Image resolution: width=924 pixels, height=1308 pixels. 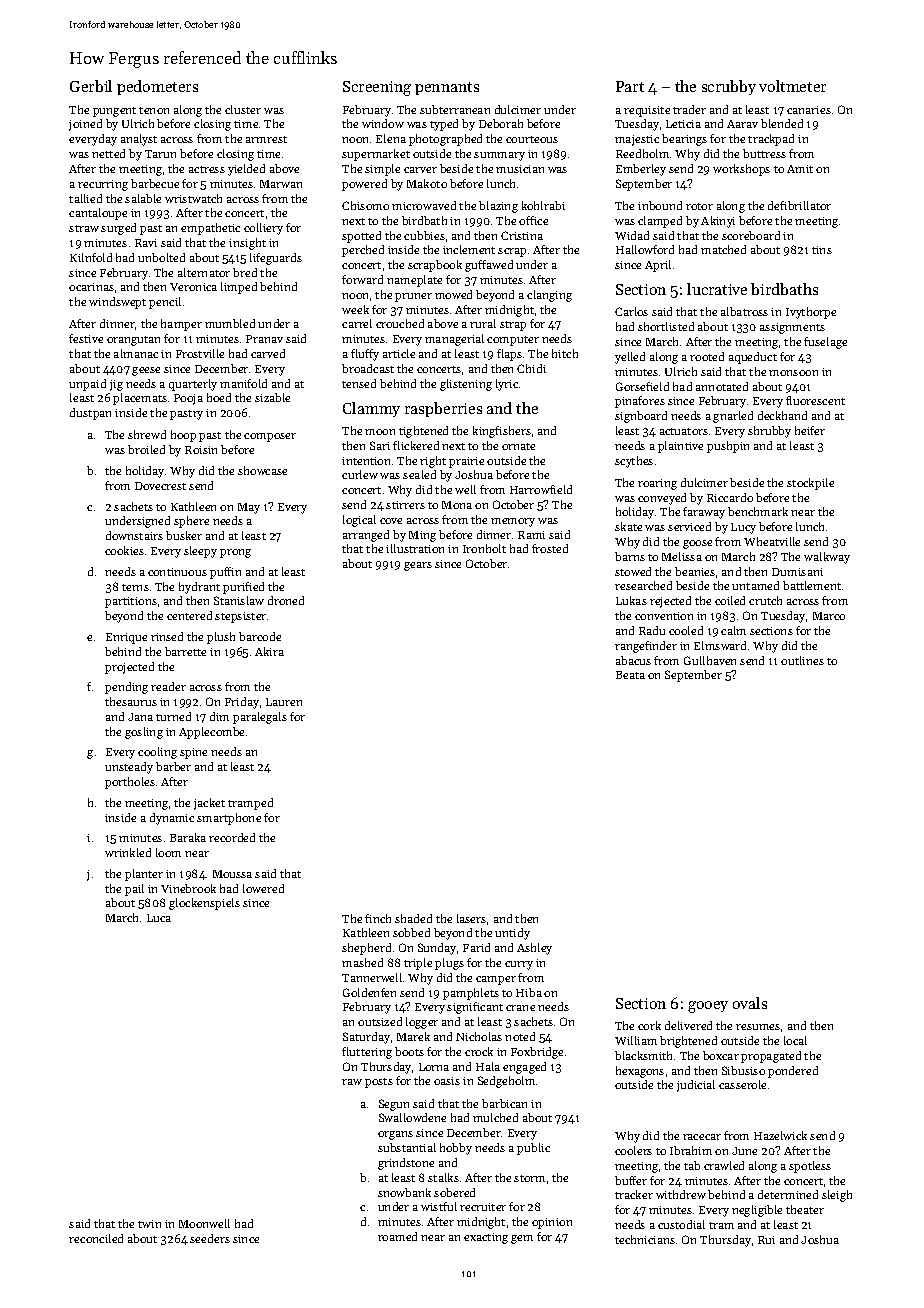 What do you see at coordinates (670, 602) in the screenshot?
I see `rejected` at bounding box center [670, 602].
